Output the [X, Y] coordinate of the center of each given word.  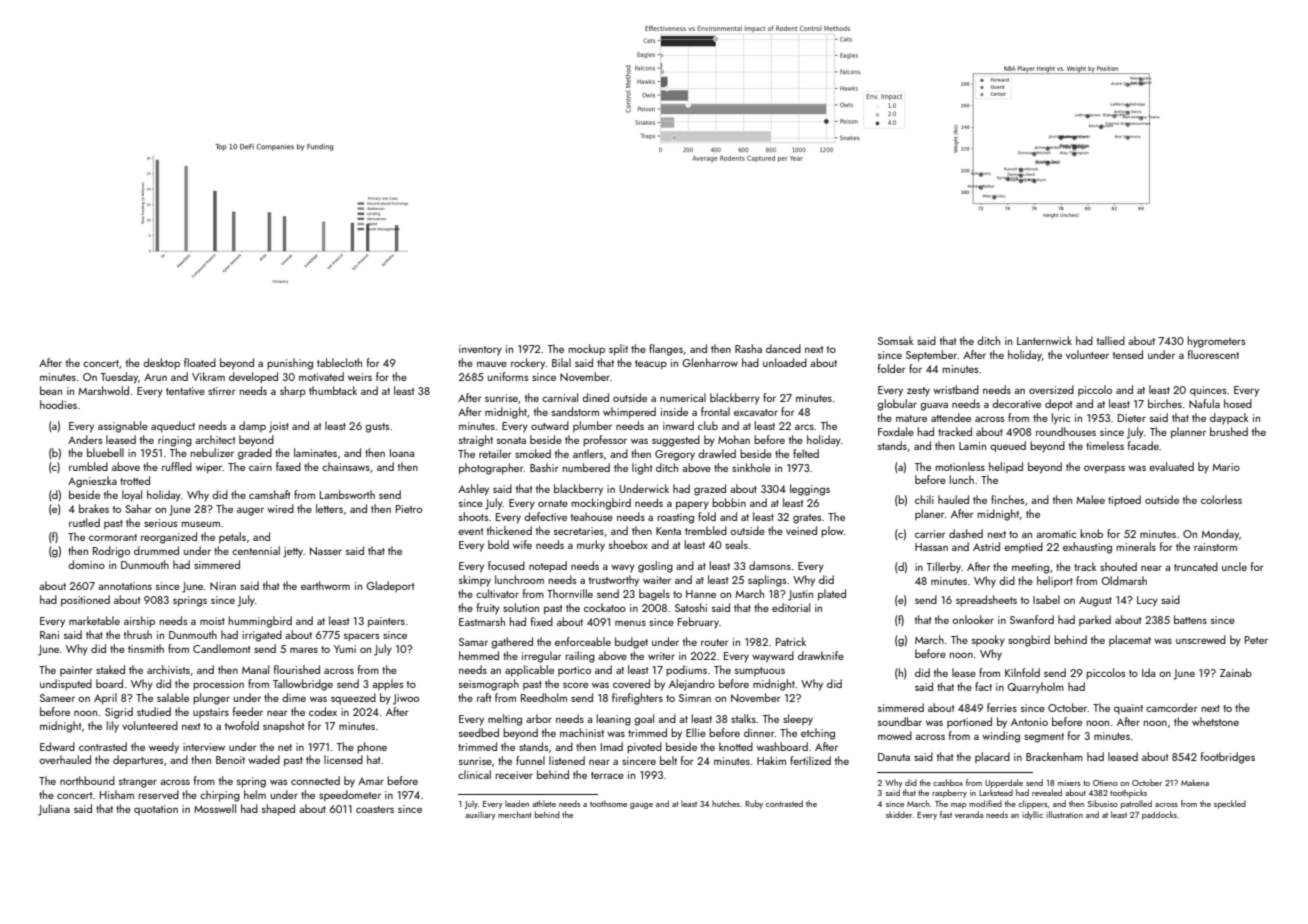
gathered [512, 643]
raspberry [949, 793]
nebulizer [212, 452]
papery [692, 505]
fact [983, 686]
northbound [87, 780]
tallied [1111, 340]
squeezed [353, 698]
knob [1091, 533]
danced [783, 348]
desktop [161, 364]
